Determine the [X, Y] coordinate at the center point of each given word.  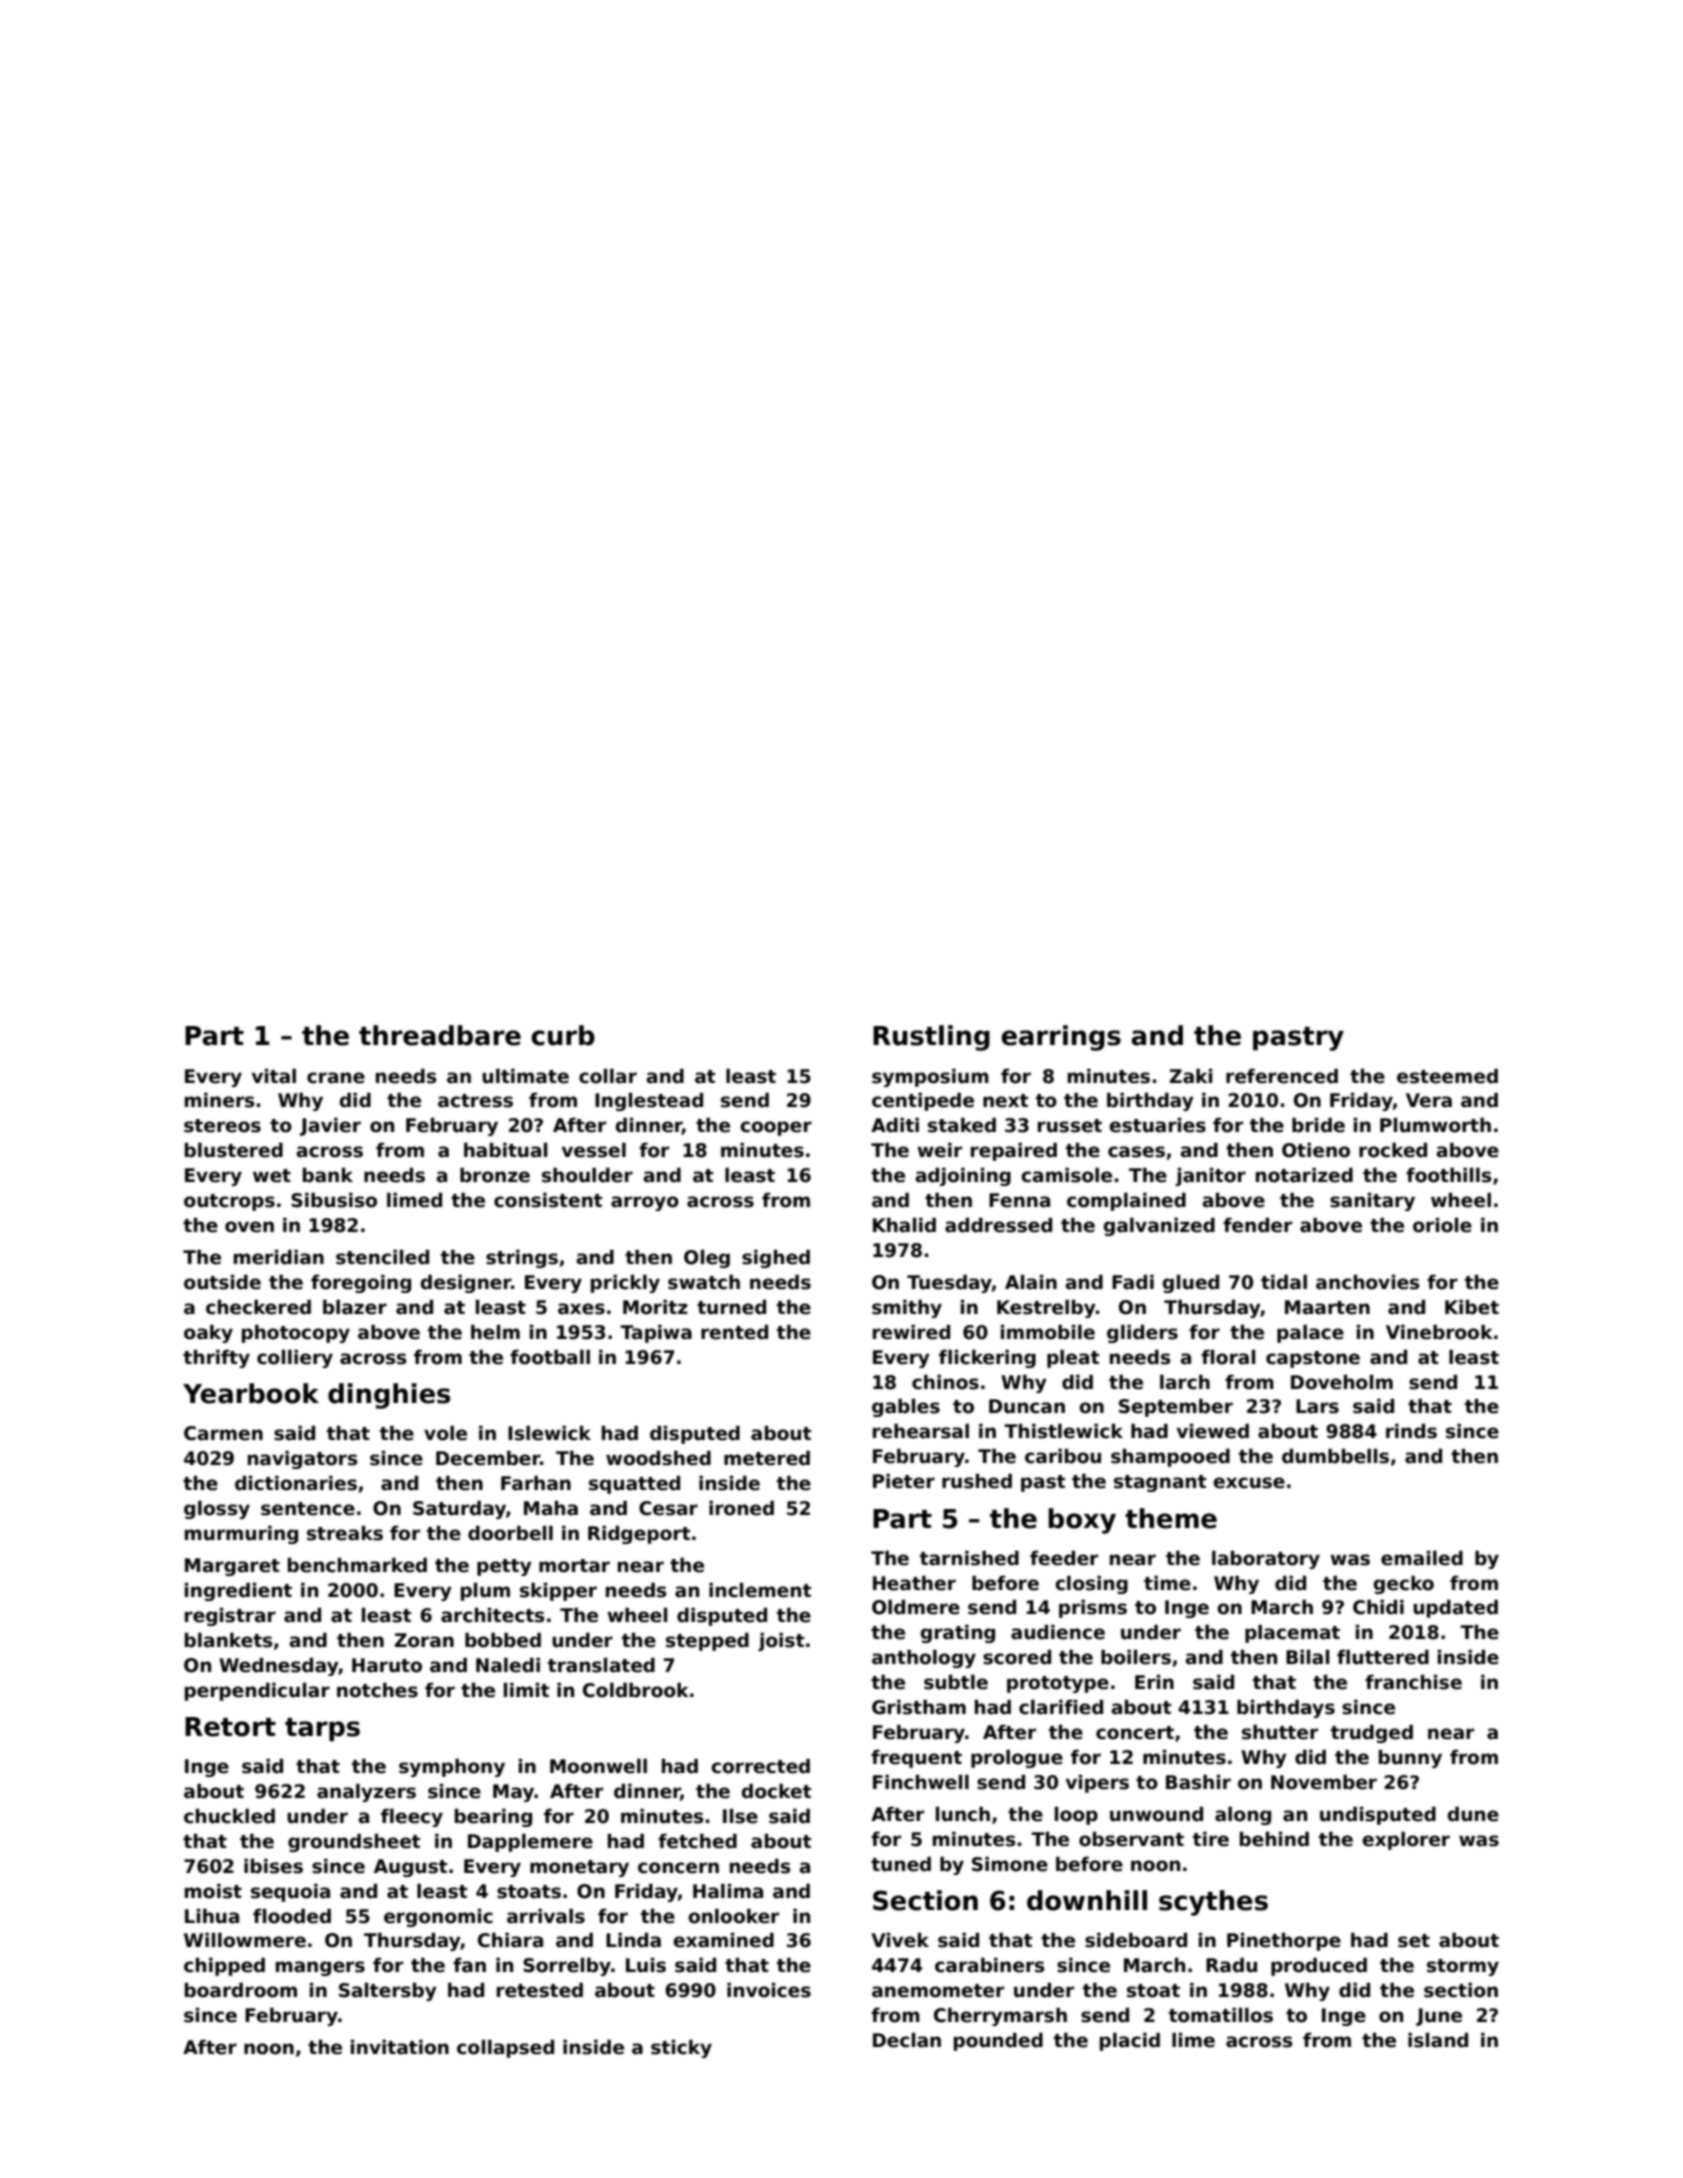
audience [1058, 1632]
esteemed [1447, 1076]
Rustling [931, 1038]
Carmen [223, 1433]
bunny [1410, 1758]
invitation [400, 2047]
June [1439, 2017]
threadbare [440, 1035]
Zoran [424, 1640]
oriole [1442, 1225]
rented [734, 1332]
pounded [998, 2041]
